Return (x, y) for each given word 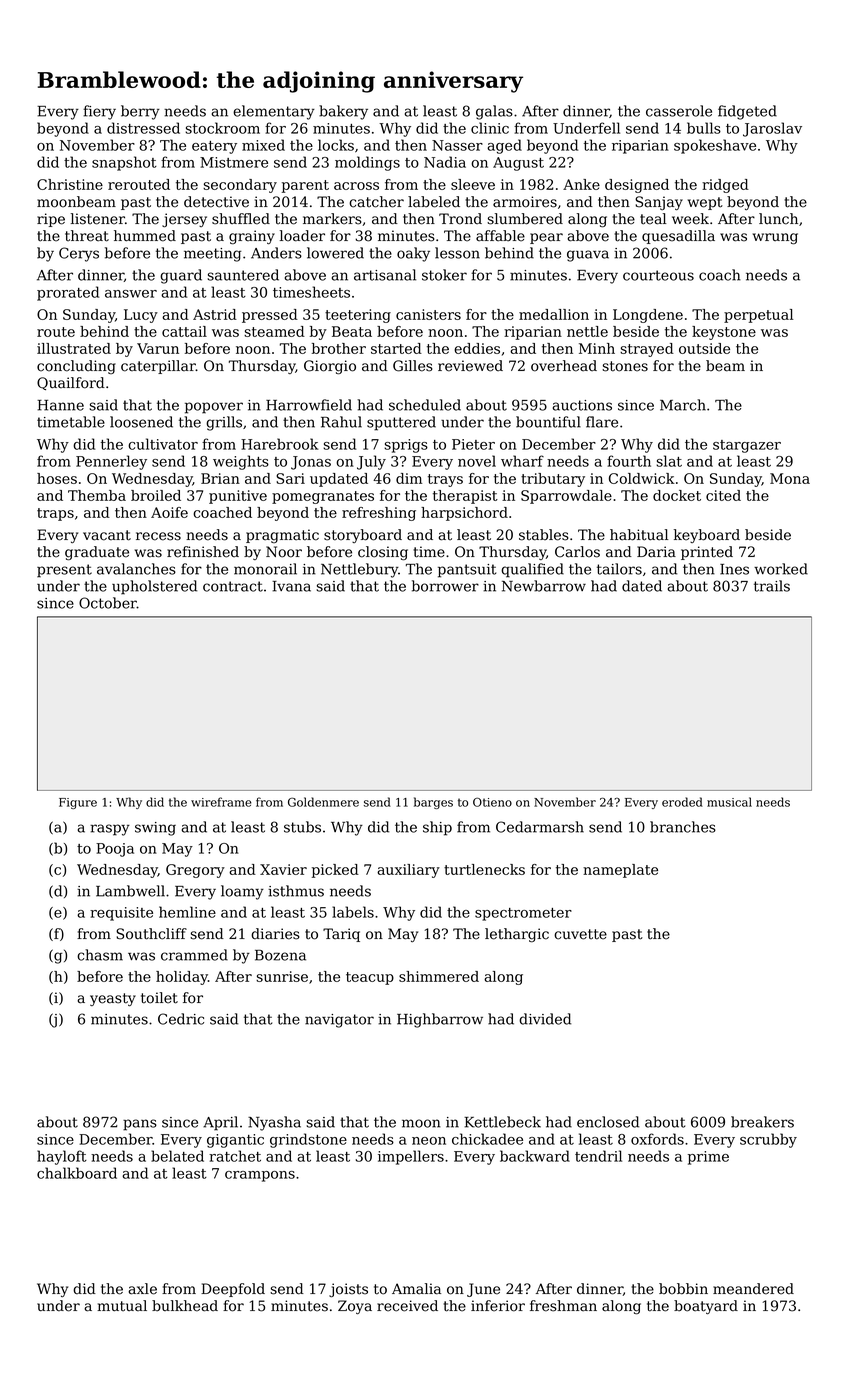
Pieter (473, 444)
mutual (122, 1306)
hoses (57, 478)
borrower (445, 586)
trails (772, 586)
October (108, 603)
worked (781, 569)
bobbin (683, 1289)
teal (653, 219)
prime (708, 1158)
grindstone (308, 1140)
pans (140, 1125)
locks (336, 145)
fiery (99, 112)
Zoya (355, 1307)
